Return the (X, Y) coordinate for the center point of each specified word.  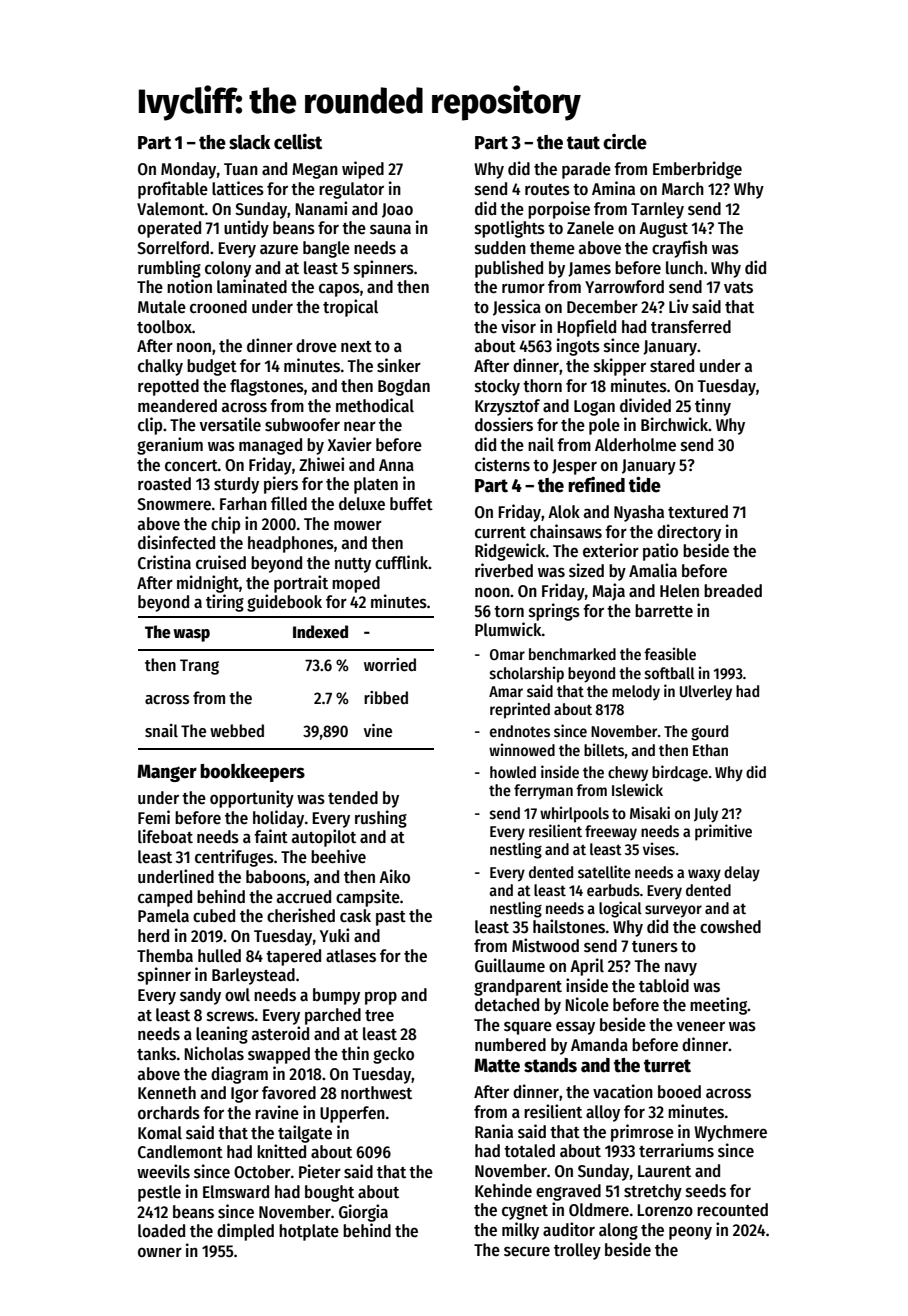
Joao (397, 210)
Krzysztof (507, 407)
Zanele (590, 228)
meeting (719, 1006)
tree (379, 1016)
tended (353, 798)
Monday (188, 170)
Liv (679, 306)
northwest (376, 1093)
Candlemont (180, 1152)
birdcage (680, 773)
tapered (293, 957)
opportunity (252, 799)
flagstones (267, 387)
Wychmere (730, 1133)
